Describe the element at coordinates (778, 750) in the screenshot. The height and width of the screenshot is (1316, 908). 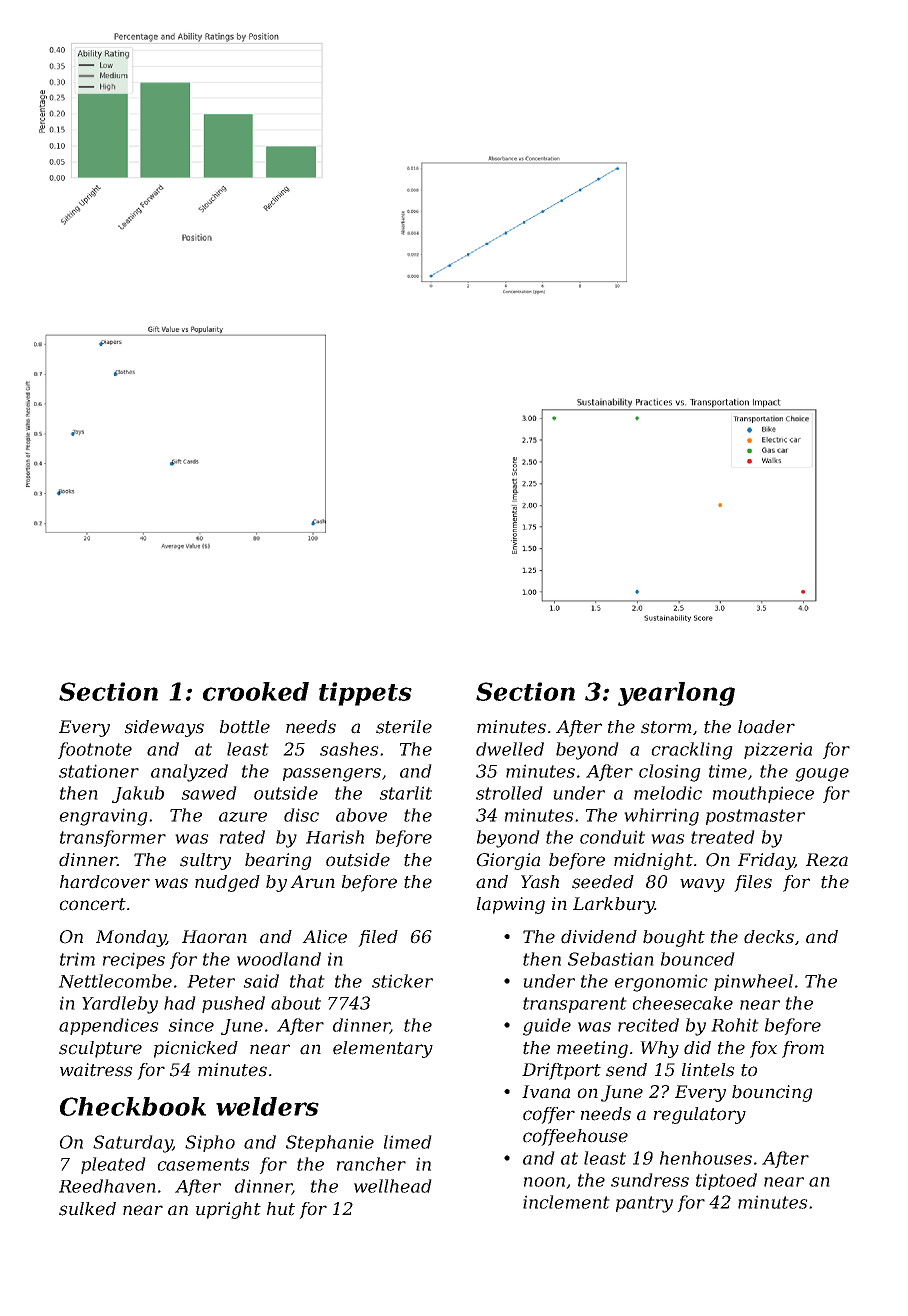
I see `pizzeria` at that location.
